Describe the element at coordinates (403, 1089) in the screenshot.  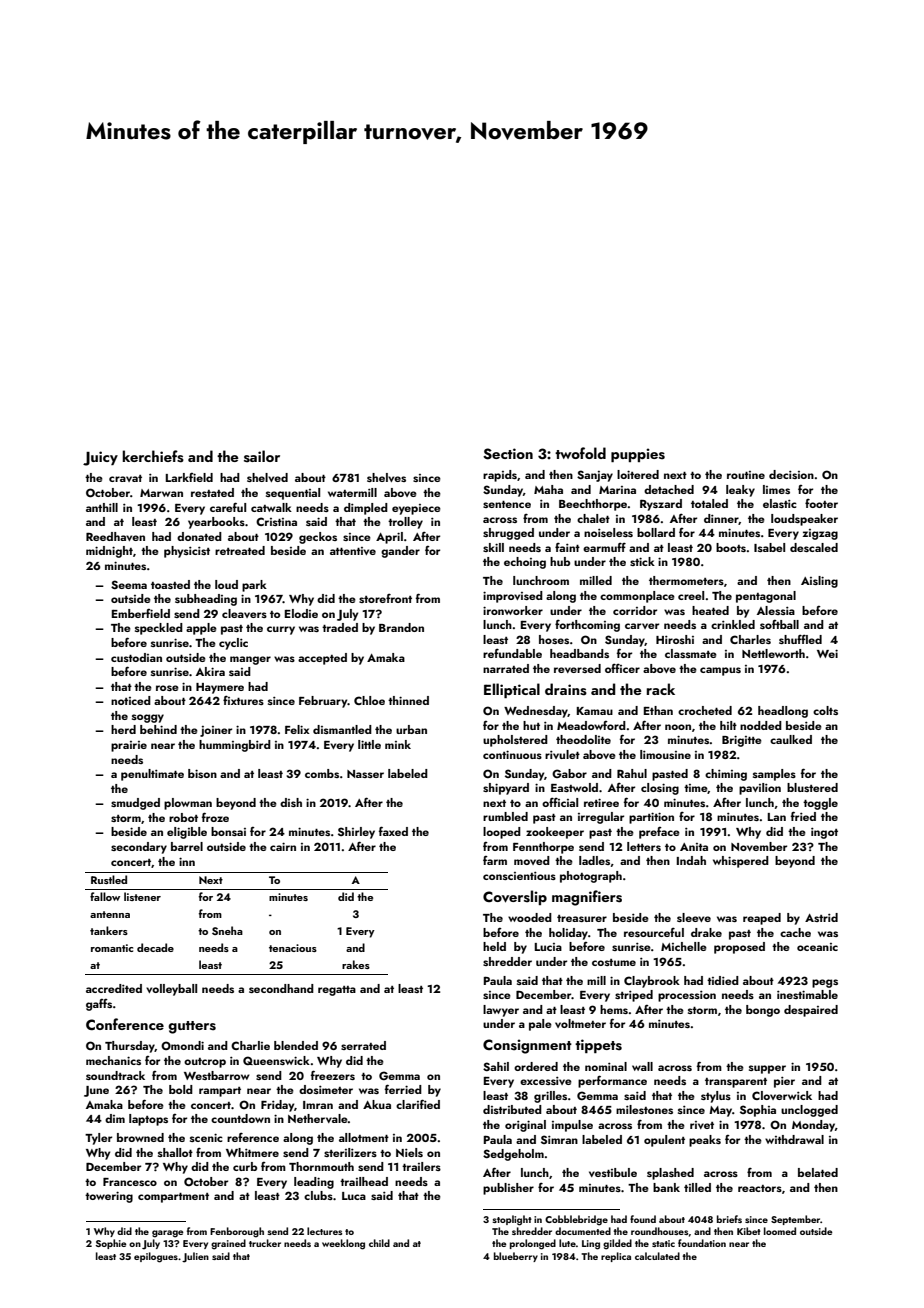
I see `ferried` at that location.
